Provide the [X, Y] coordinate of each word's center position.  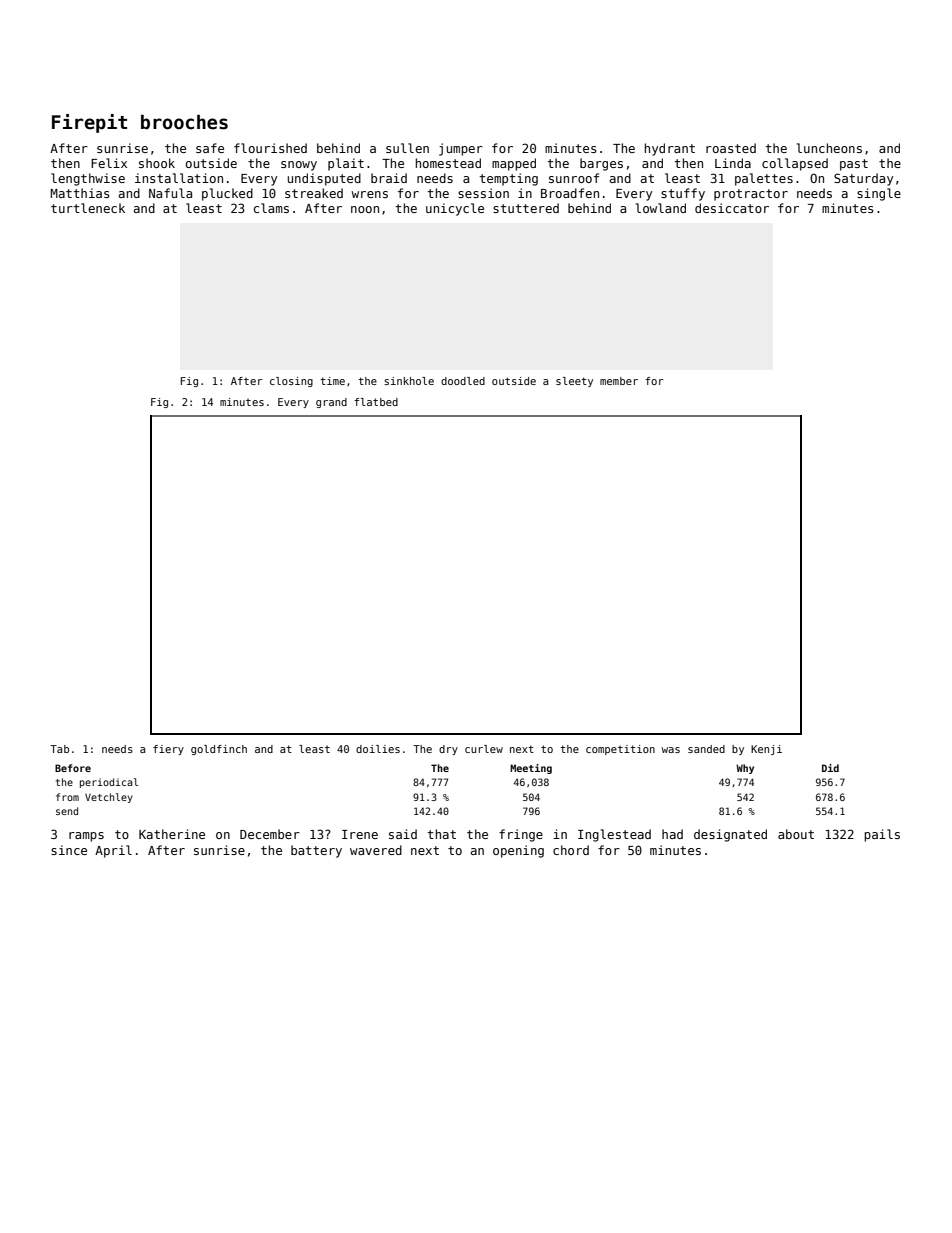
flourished [270, 148]
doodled [463, 381]
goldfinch [219, 750]
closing [291, 382]
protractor [751, 195]
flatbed [376, 402]
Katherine [172, 834]
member [619, 381]
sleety [574, 382]
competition [620, 750]
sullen [407, 148]
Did [830, 768]
